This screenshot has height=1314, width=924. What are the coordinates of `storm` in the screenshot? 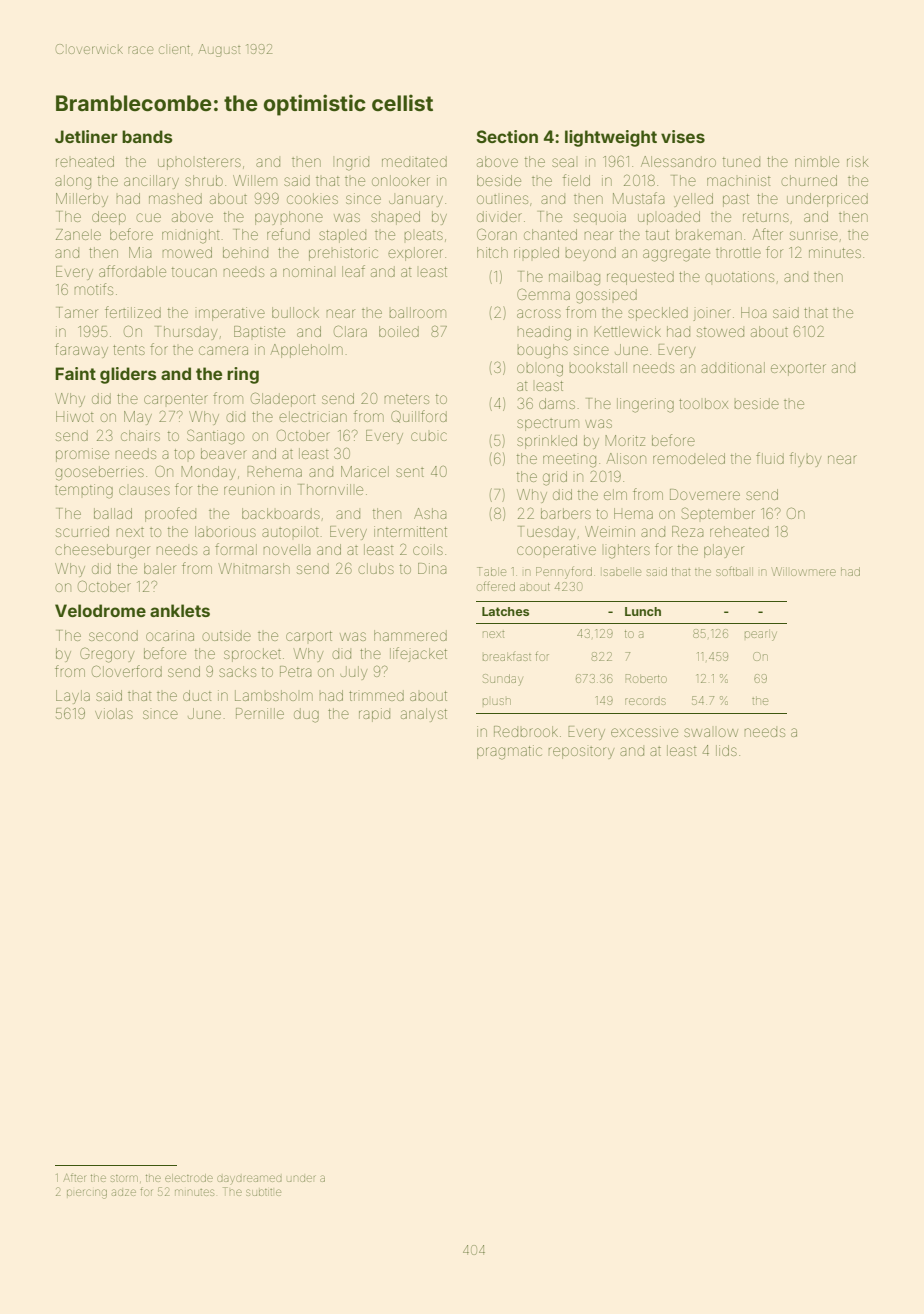 It's located at (124, 1178).
